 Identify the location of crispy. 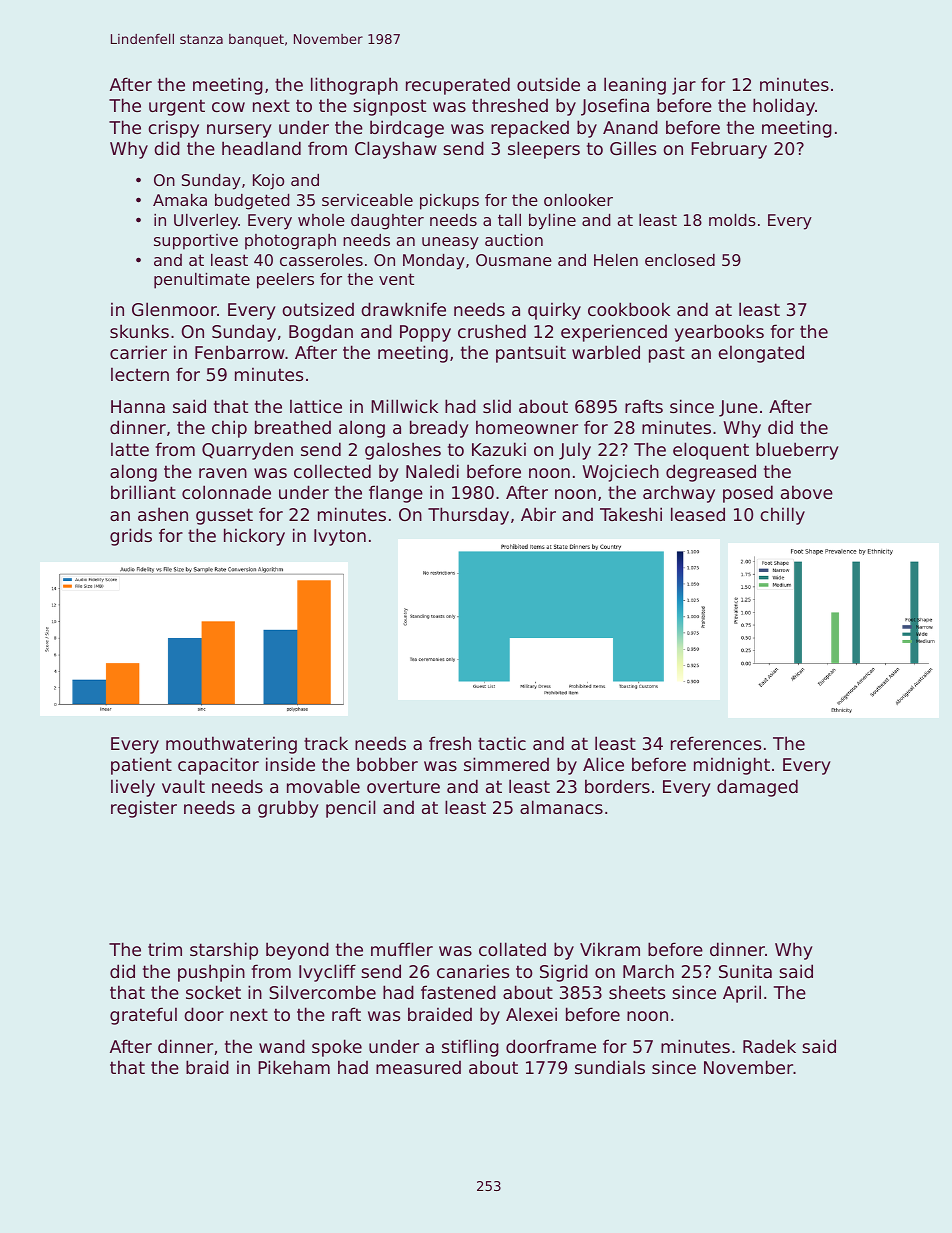
(173, 129).
